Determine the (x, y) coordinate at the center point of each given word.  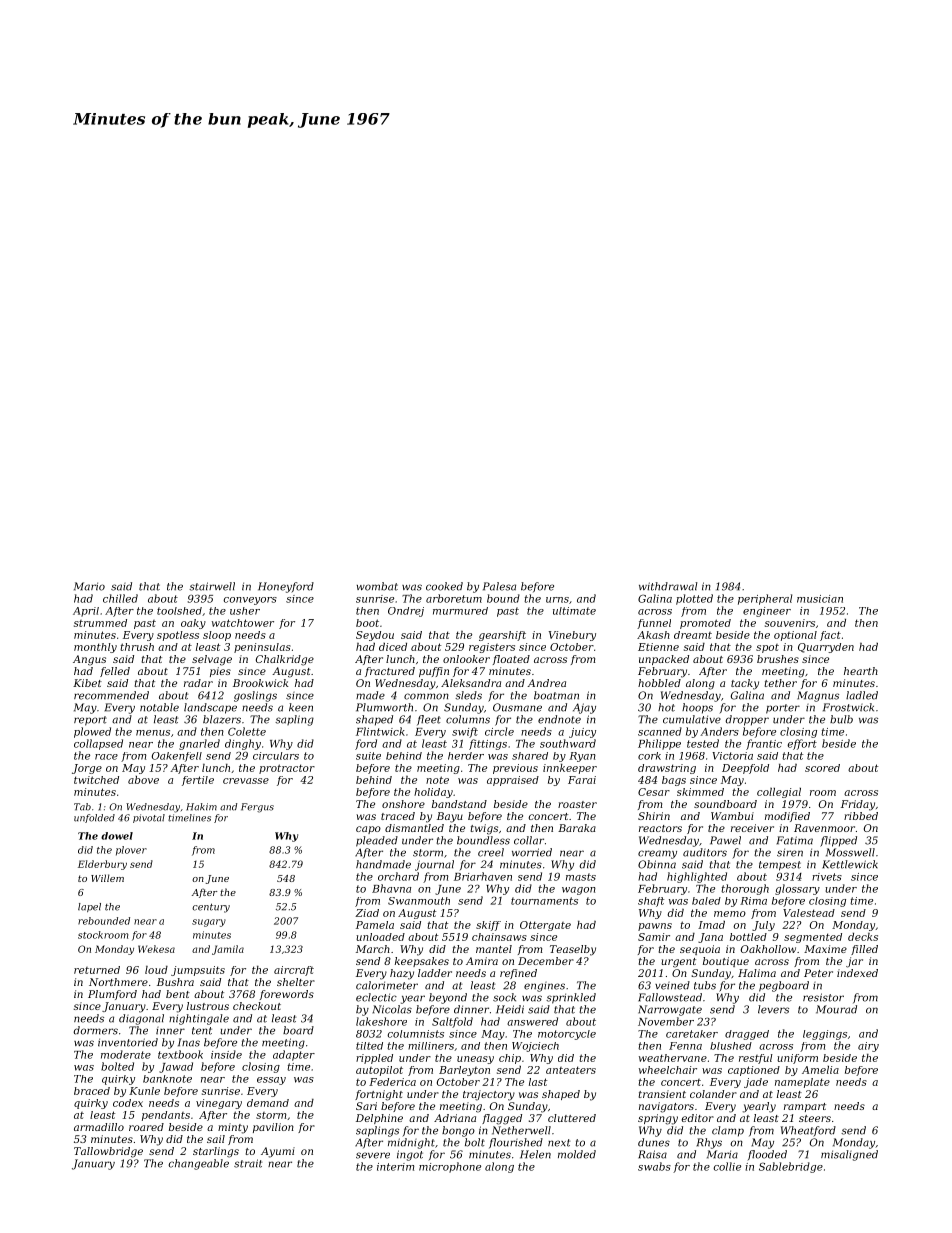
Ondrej (406, 612)
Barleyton (464, 1071)
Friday (858, 805)
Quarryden (826, 648)
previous (515, 769)
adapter (294, 1055)
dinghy (243, 744)
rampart (805, 1107)
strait (248, 1163)
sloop (217, 636)
